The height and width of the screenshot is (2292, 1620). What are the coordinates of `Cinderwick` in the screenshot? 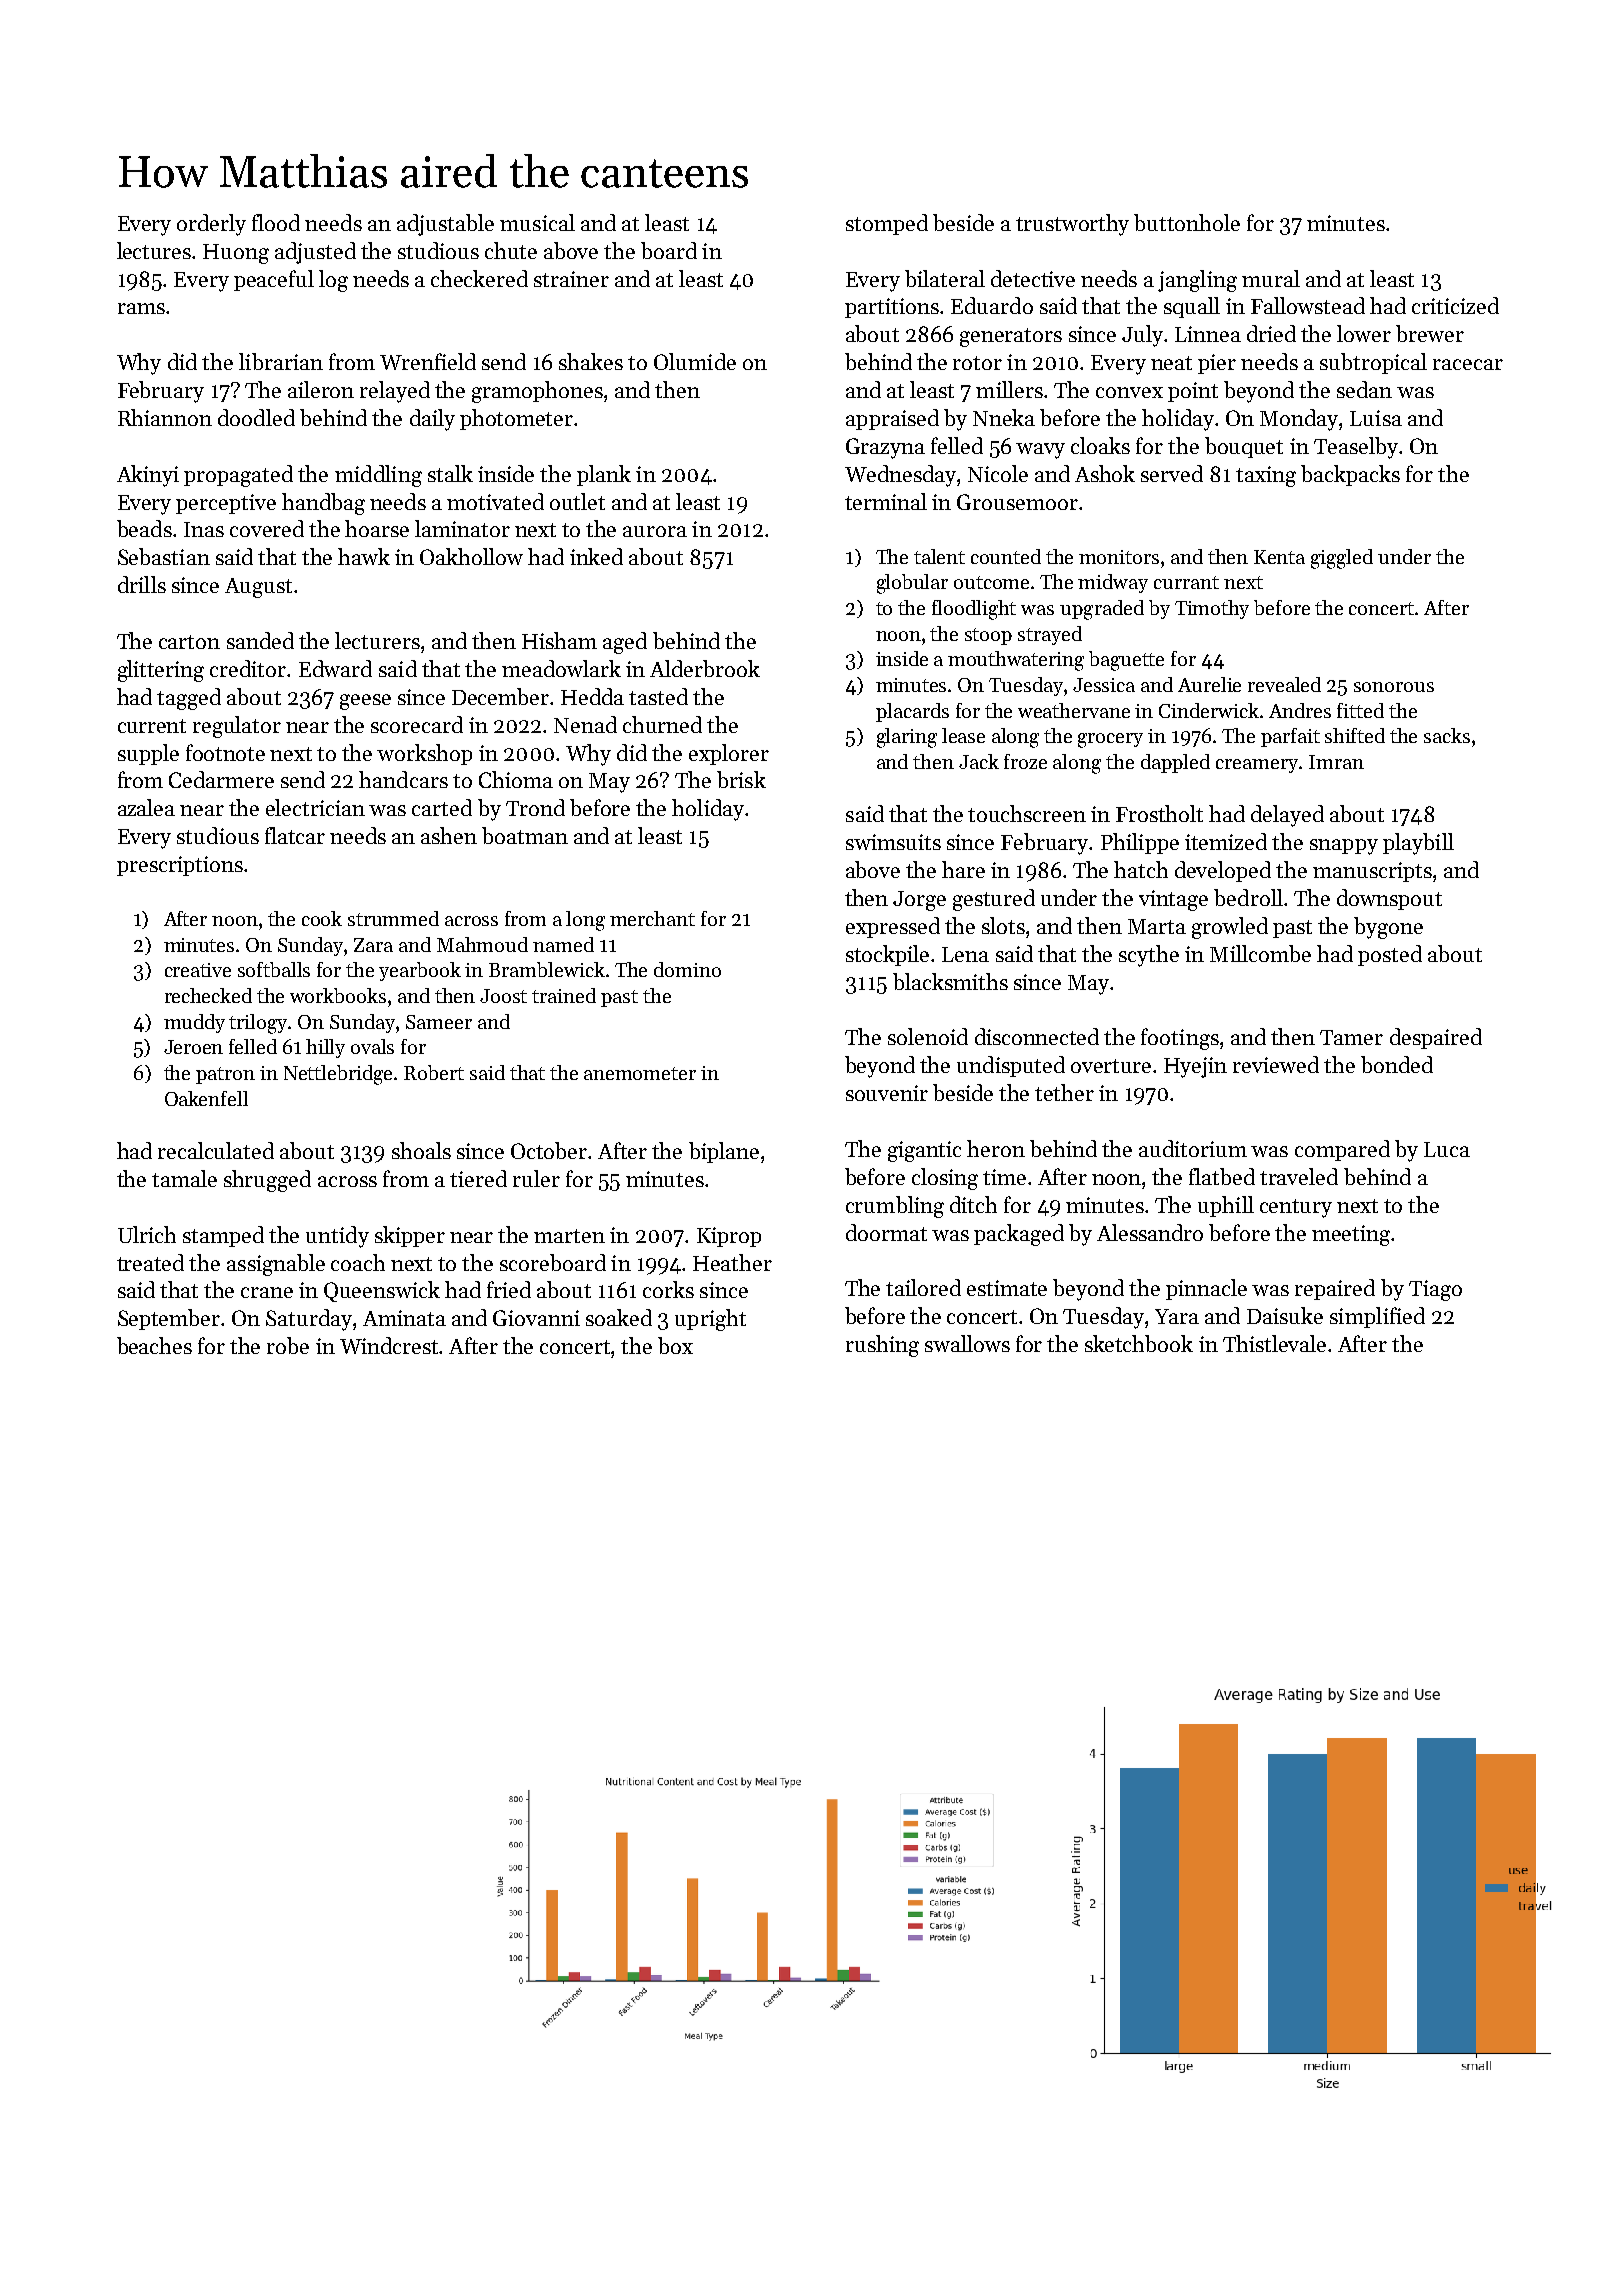 It's located at (1209, 710).
